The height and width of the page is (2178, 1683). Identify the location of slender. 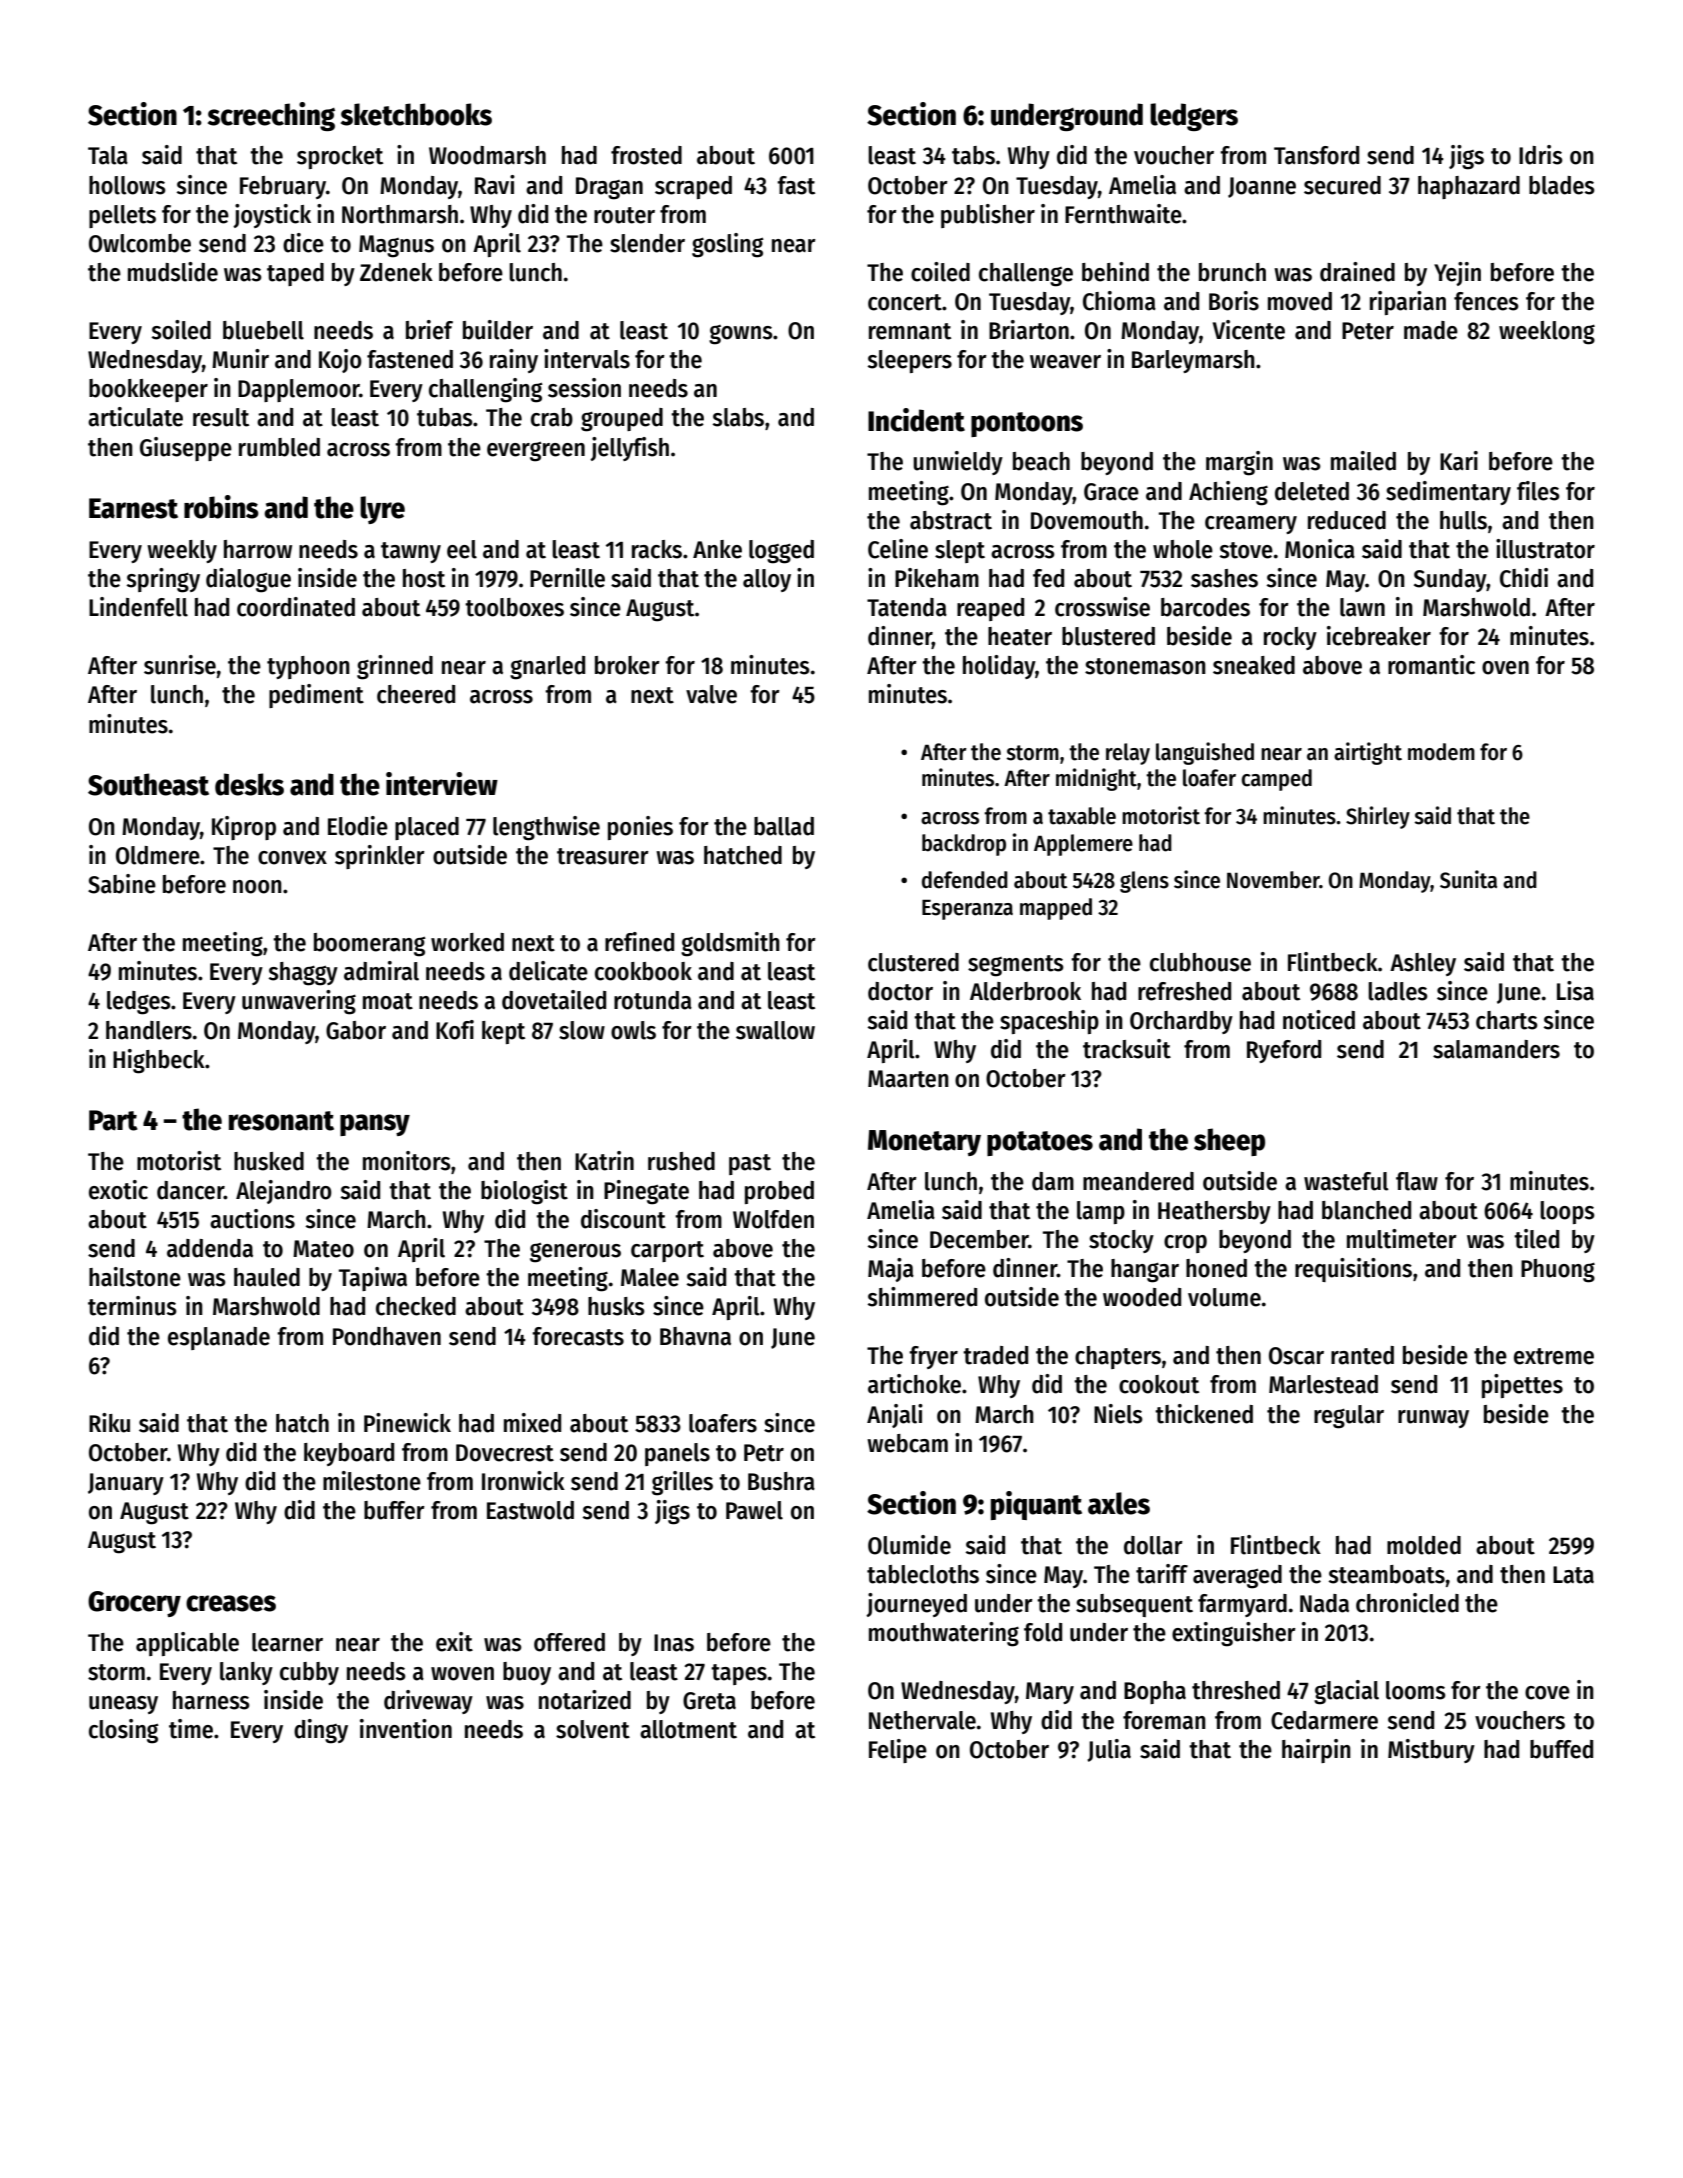
(647, 243).
